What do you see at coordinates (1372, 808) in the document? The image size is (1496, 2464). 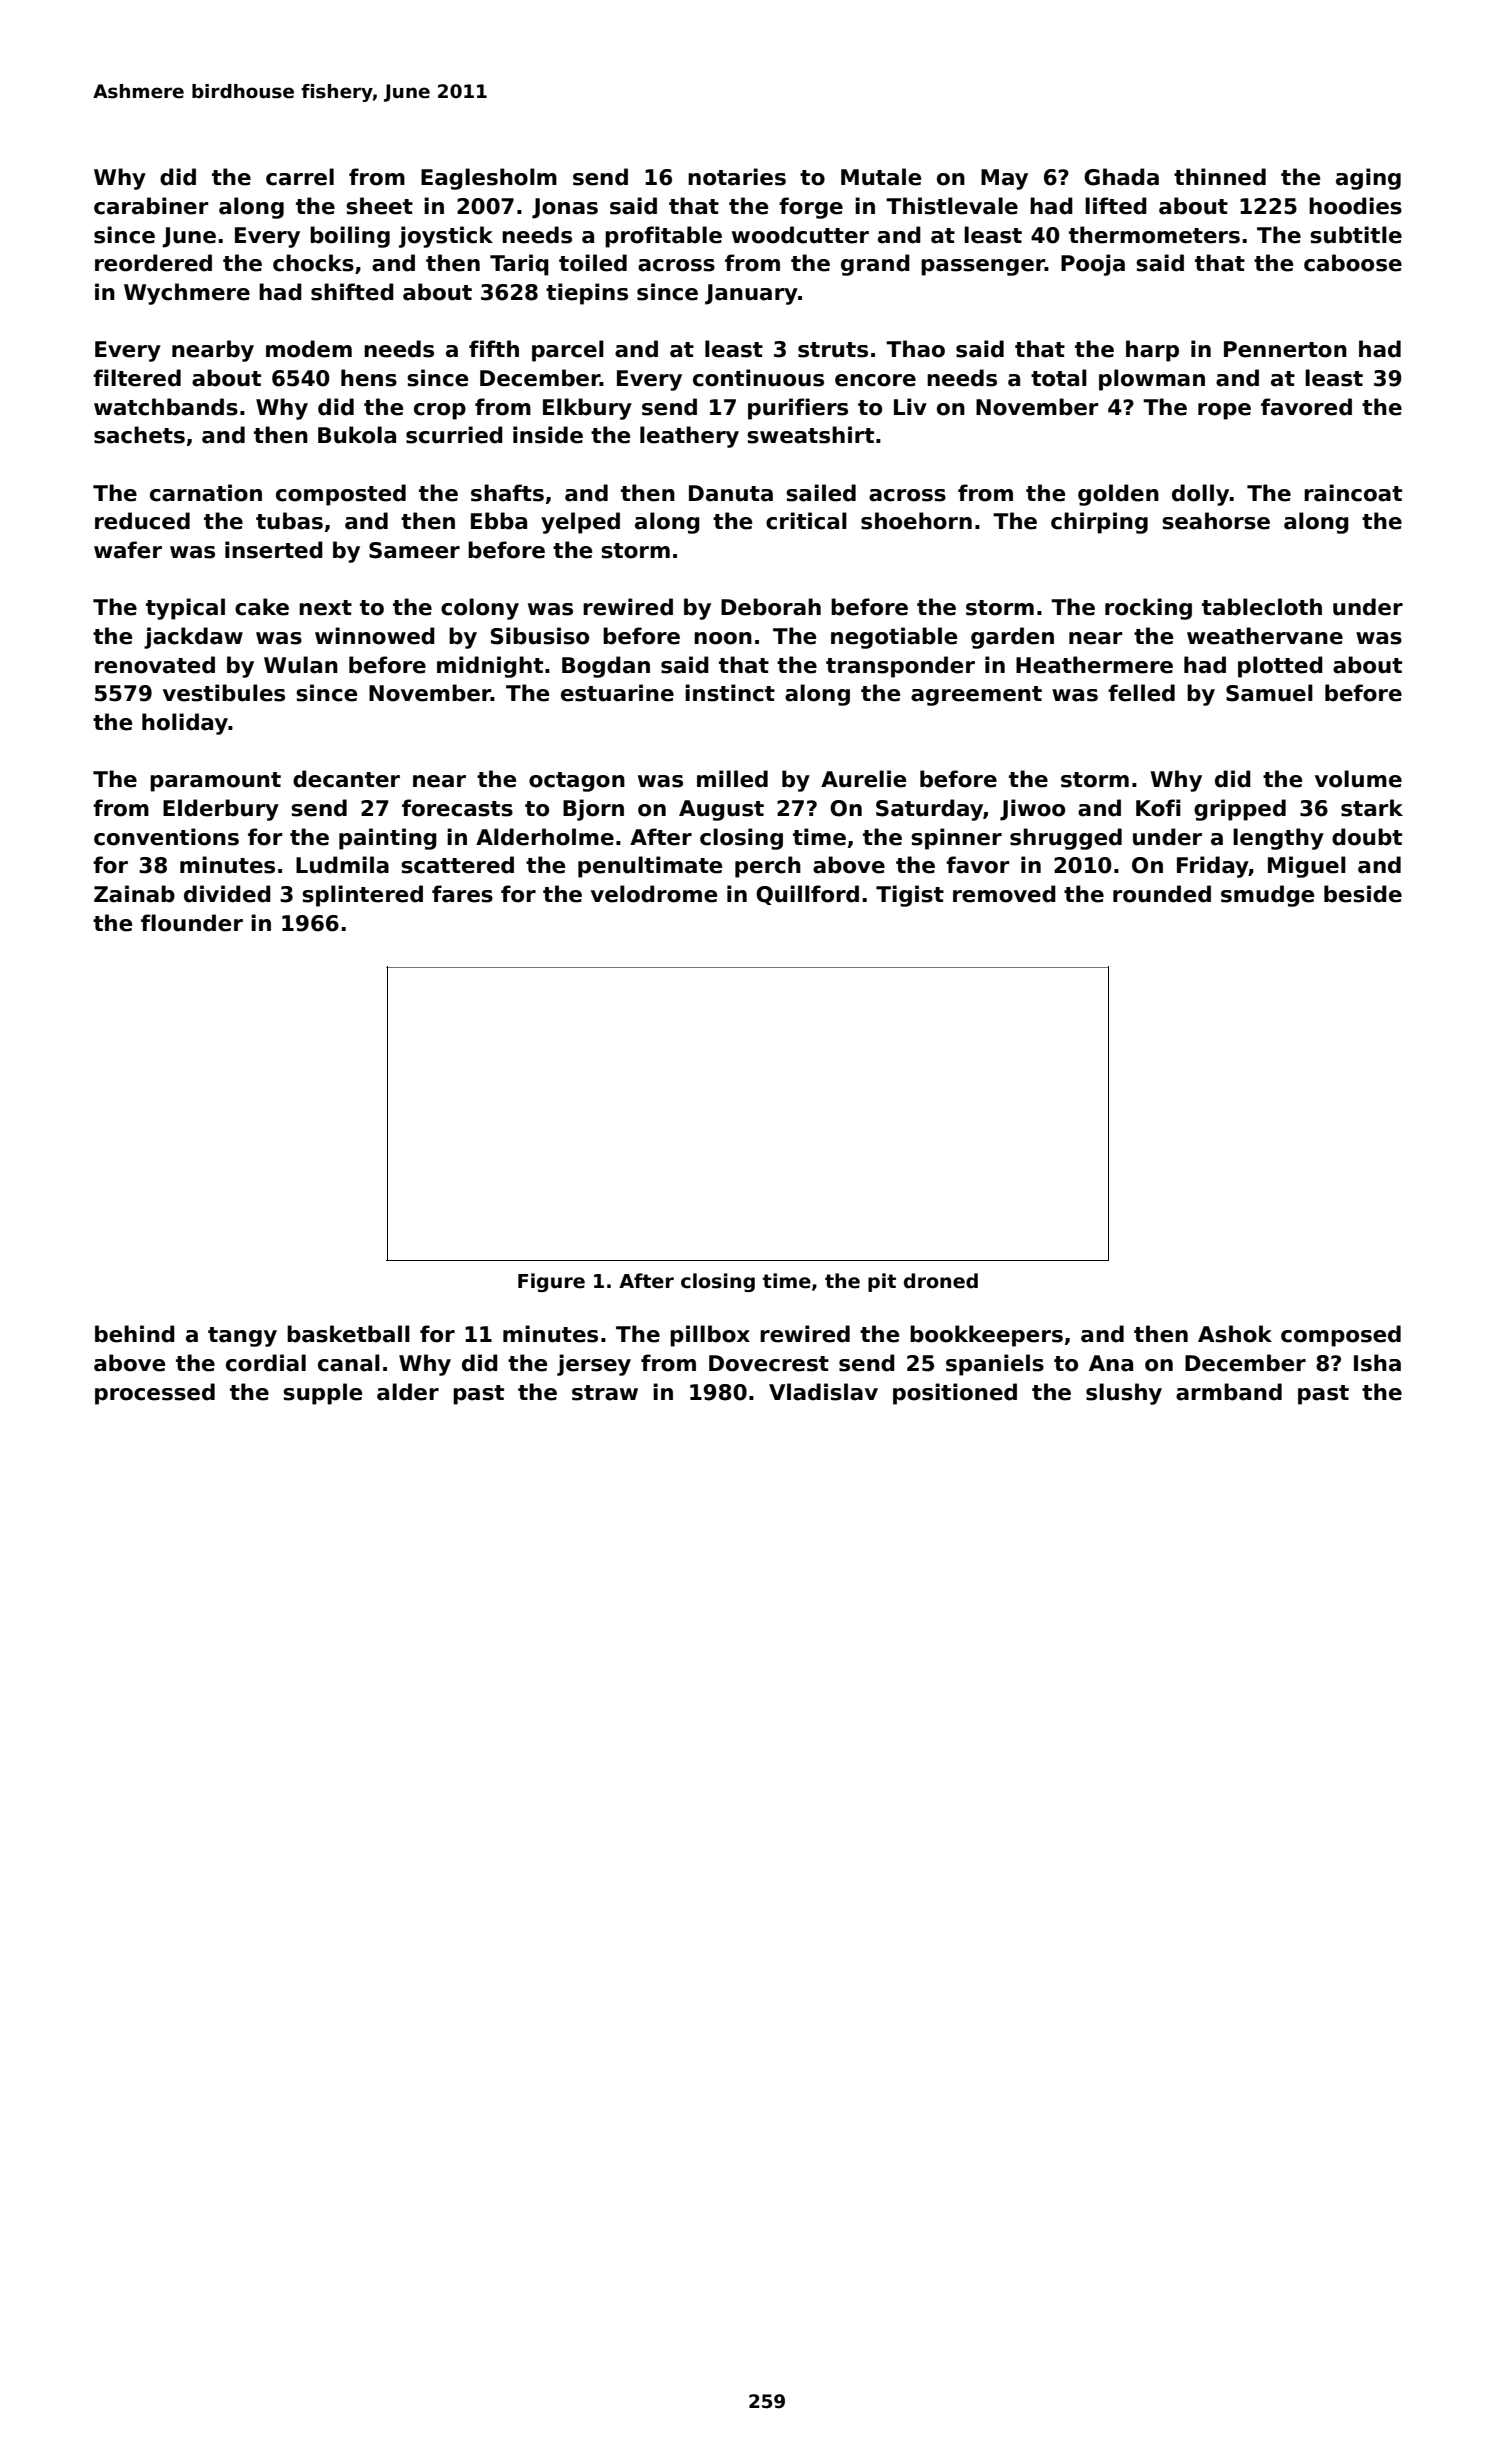 I see `stark` at bounding box center [1372, 808].
